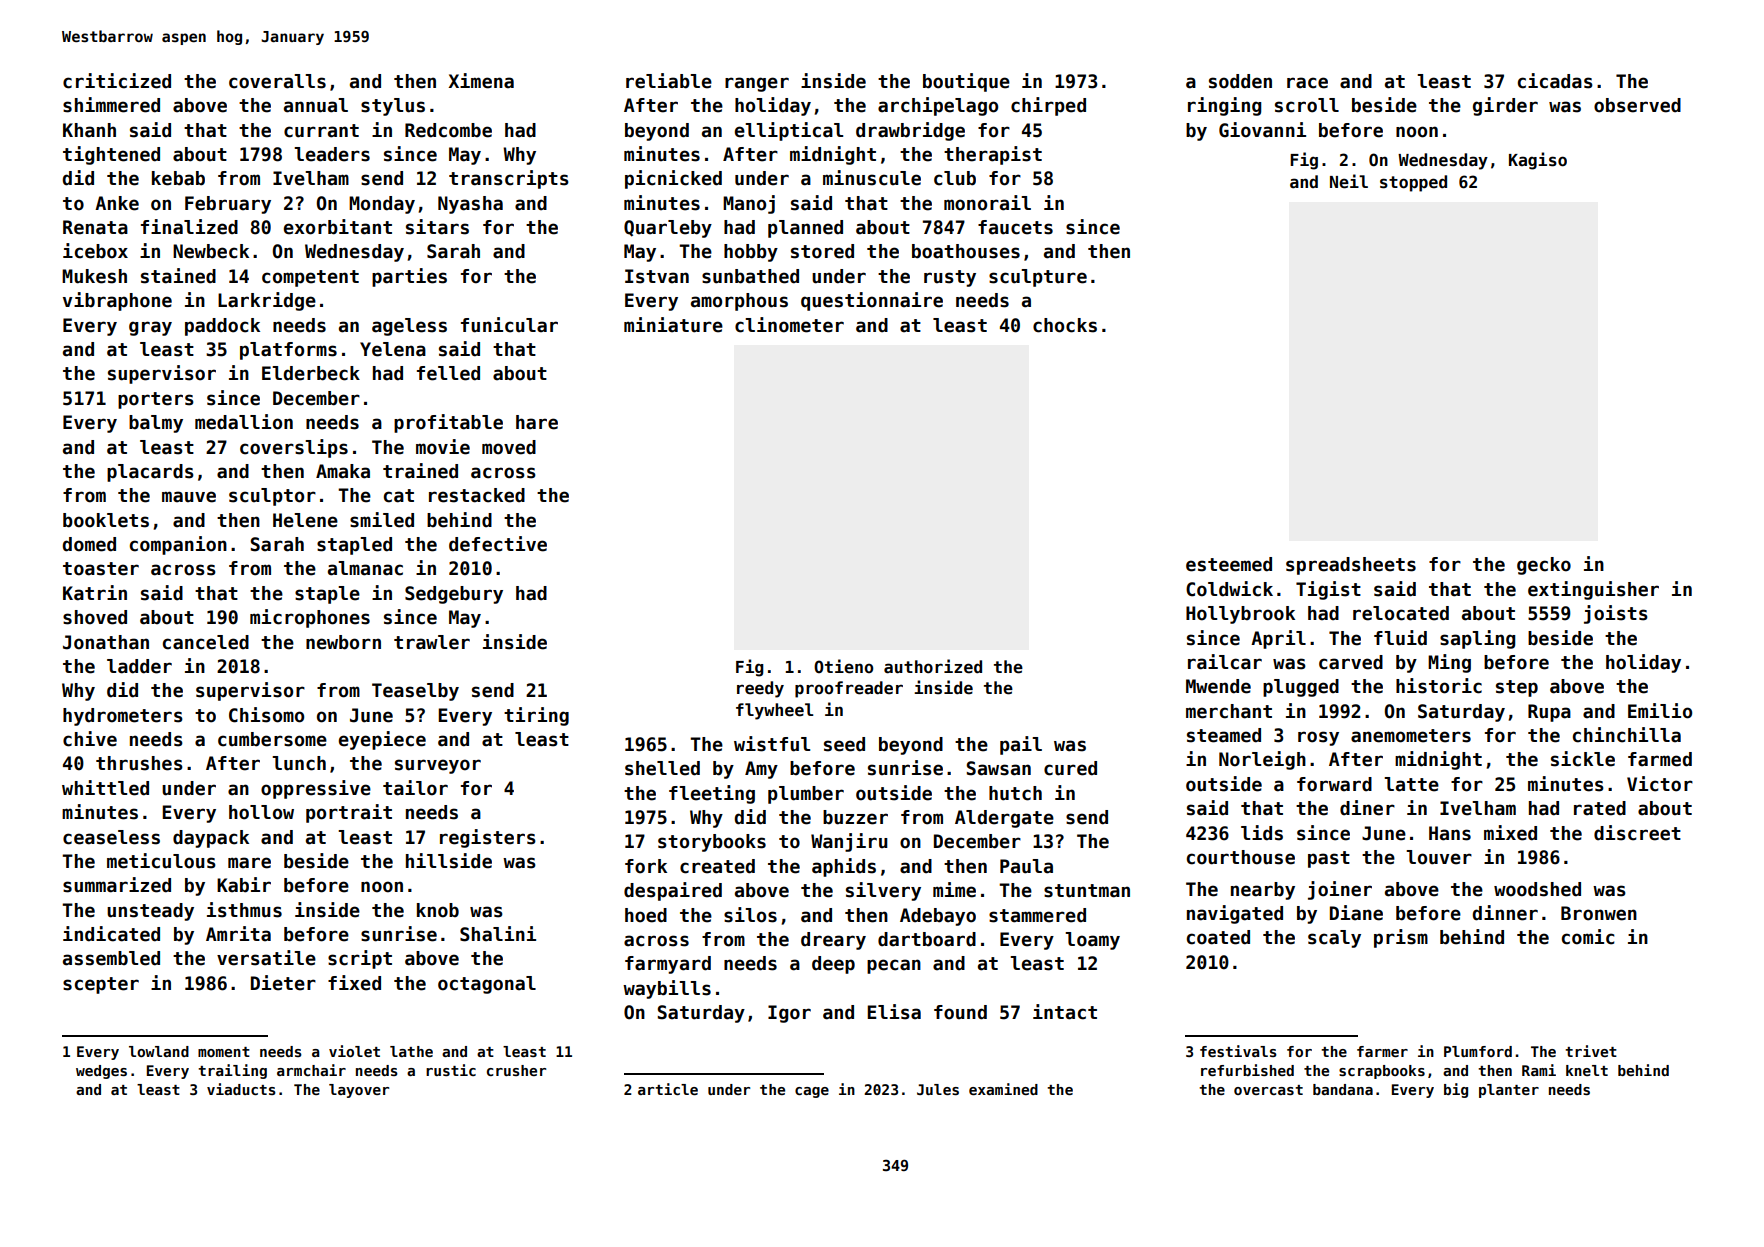 Image resolution: width=1764 pixels, height=1247 pixels. What do you see at coordinates (95, 617) in the screenshot?
I see `shoved` at bounding box center [95, 617].
